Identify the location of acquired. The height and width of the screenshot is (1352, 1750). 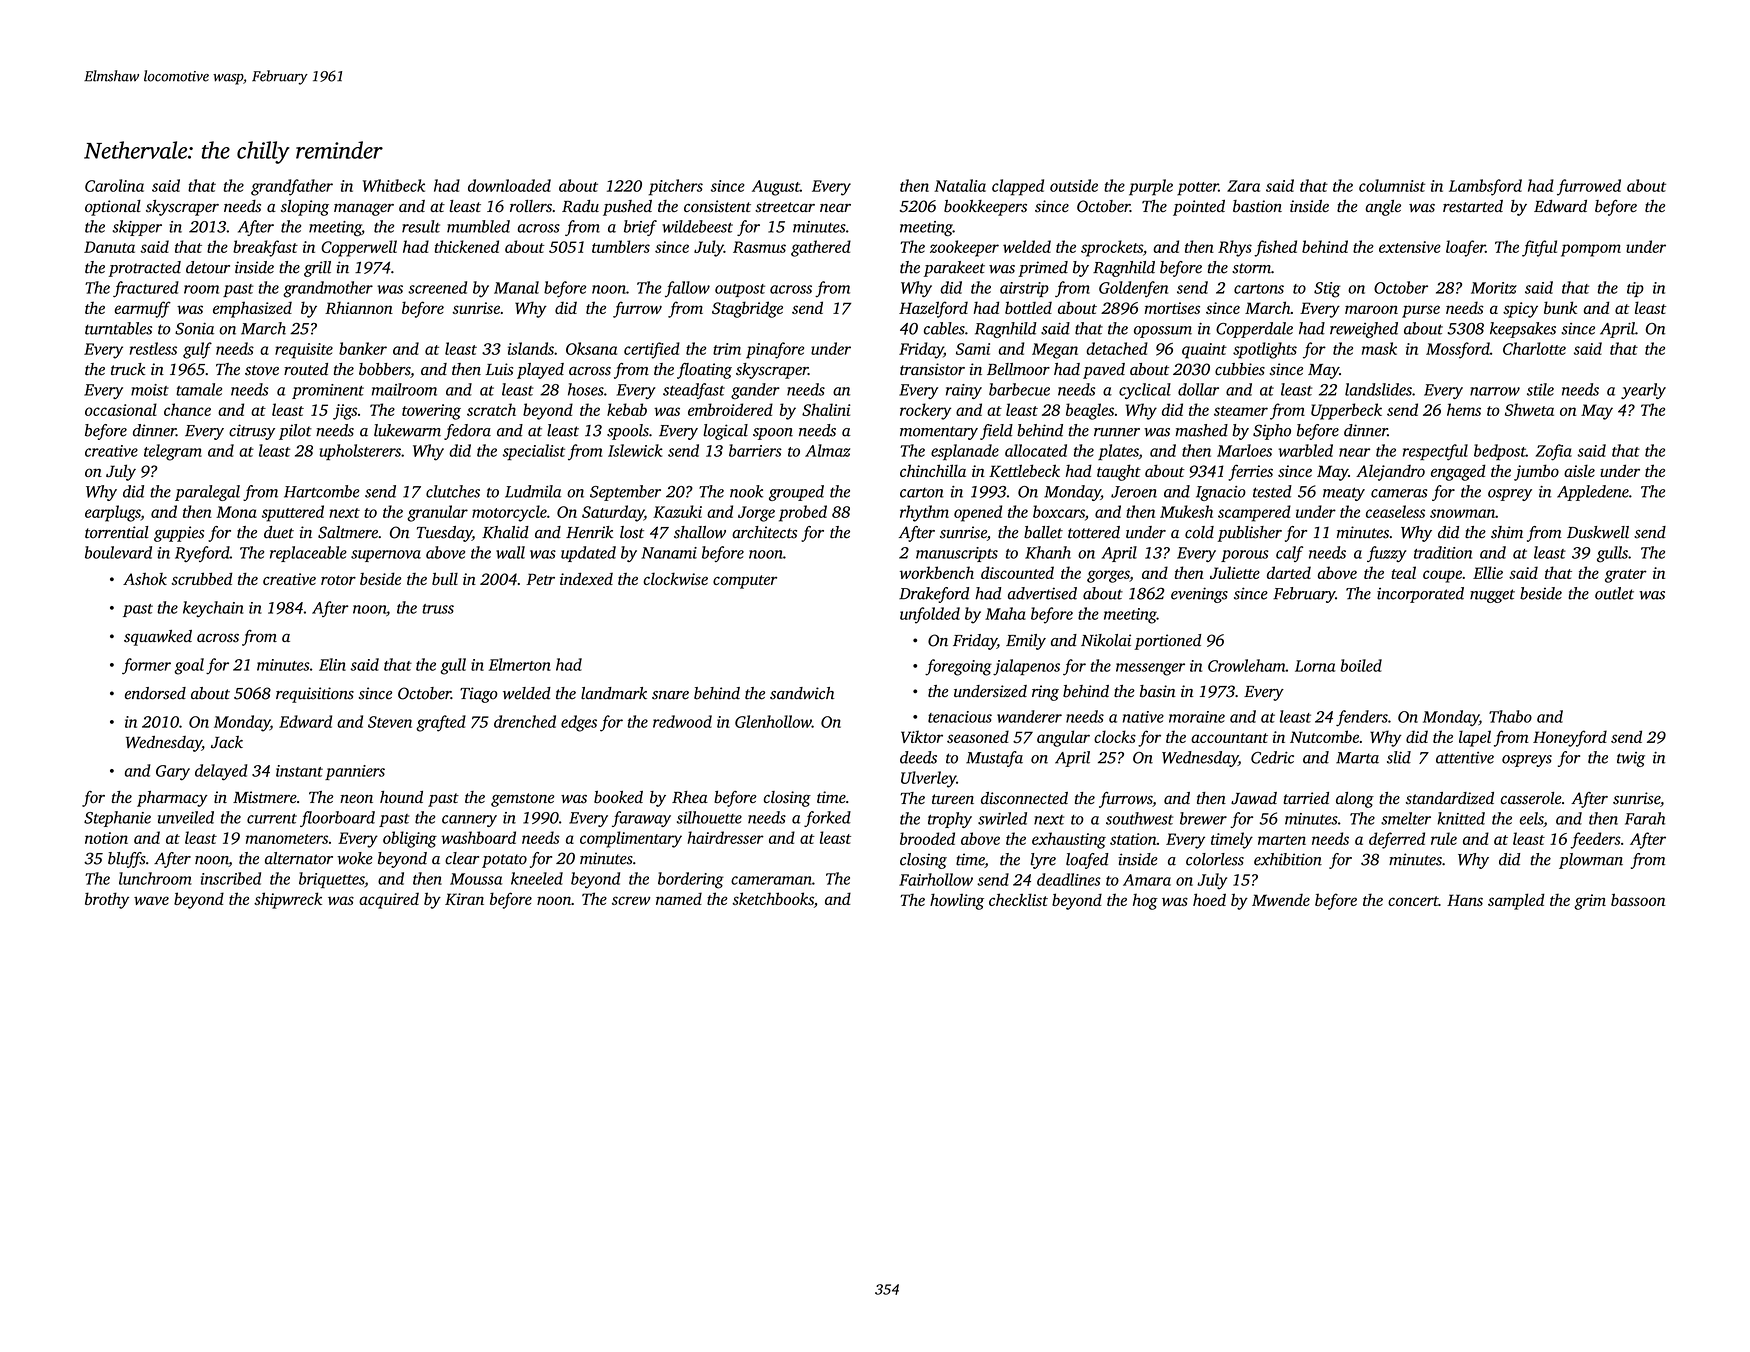
(389, 900).
